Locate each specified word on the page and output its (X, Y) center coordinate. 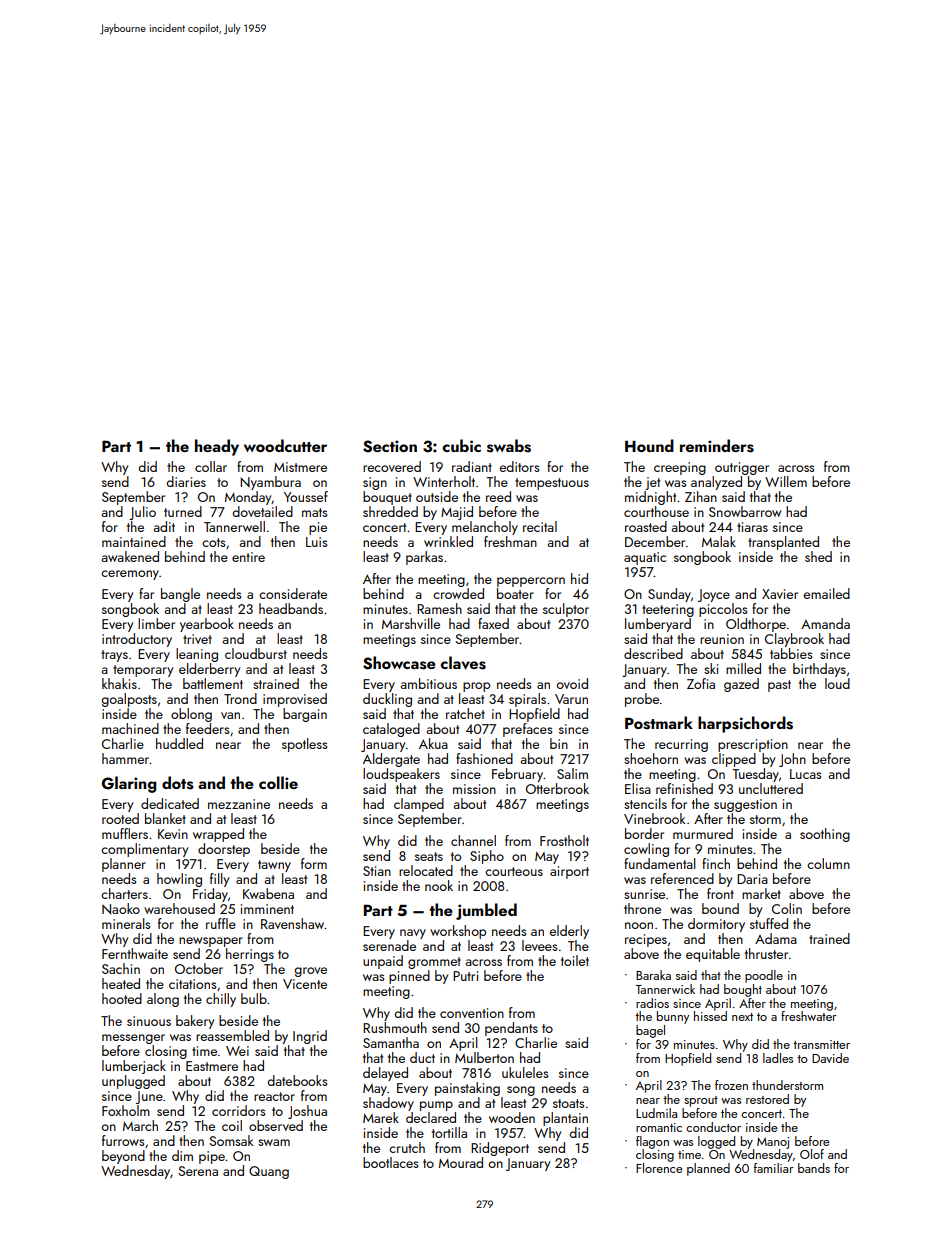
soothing (825, 835)
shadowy (388, 1104)
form (314, 863)
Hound (649, 445)
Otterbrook (557, 788)
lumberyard (658, 625)
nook (439, 885)
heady (217, 447)
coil (232, 1125)
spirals (527, 700)
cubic (461, 445)
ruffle (221, 923)
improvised (295, 700)
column (828, 863)
